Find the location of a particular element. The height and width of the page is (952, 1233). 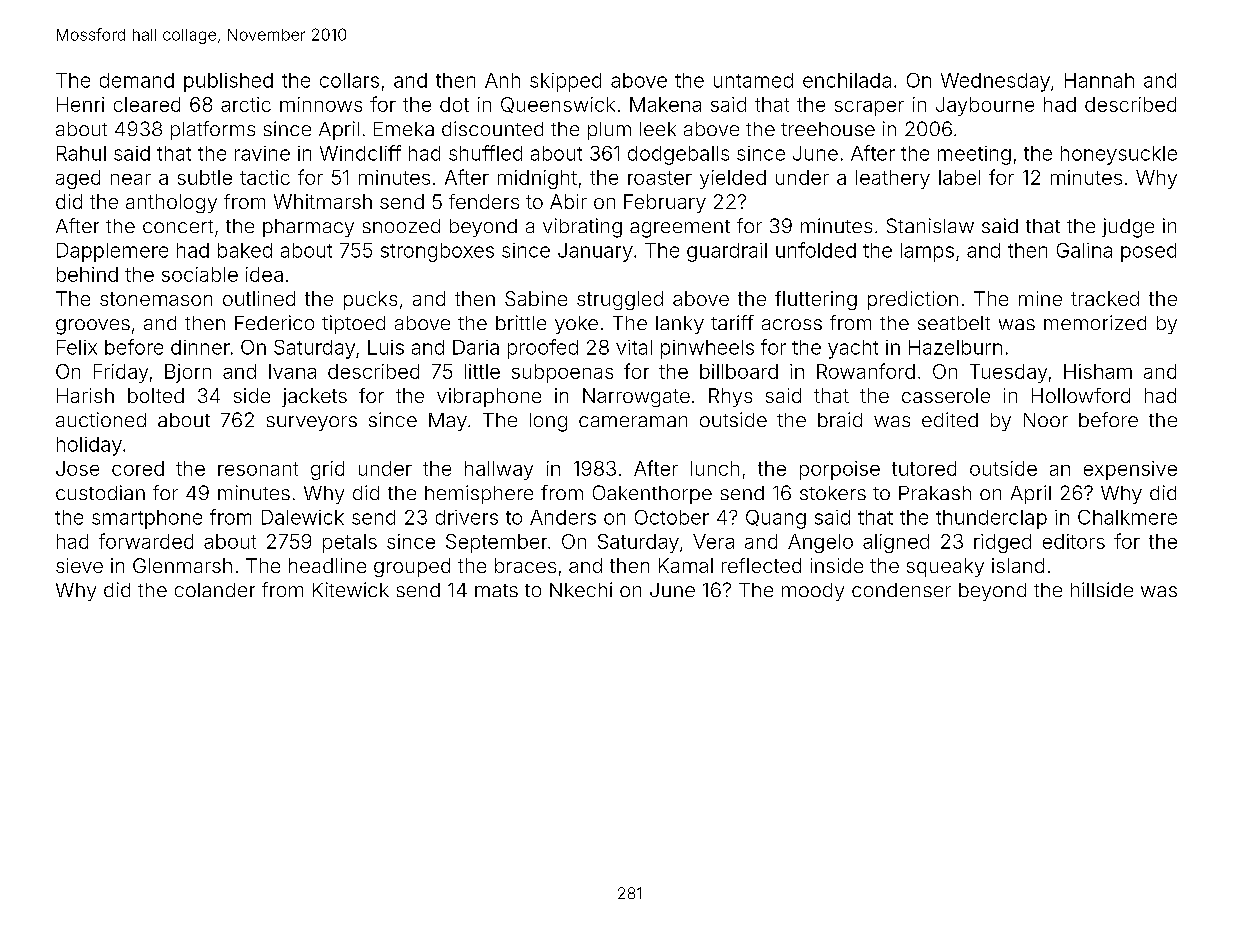

platforms is located at coordinates (213, 130).
